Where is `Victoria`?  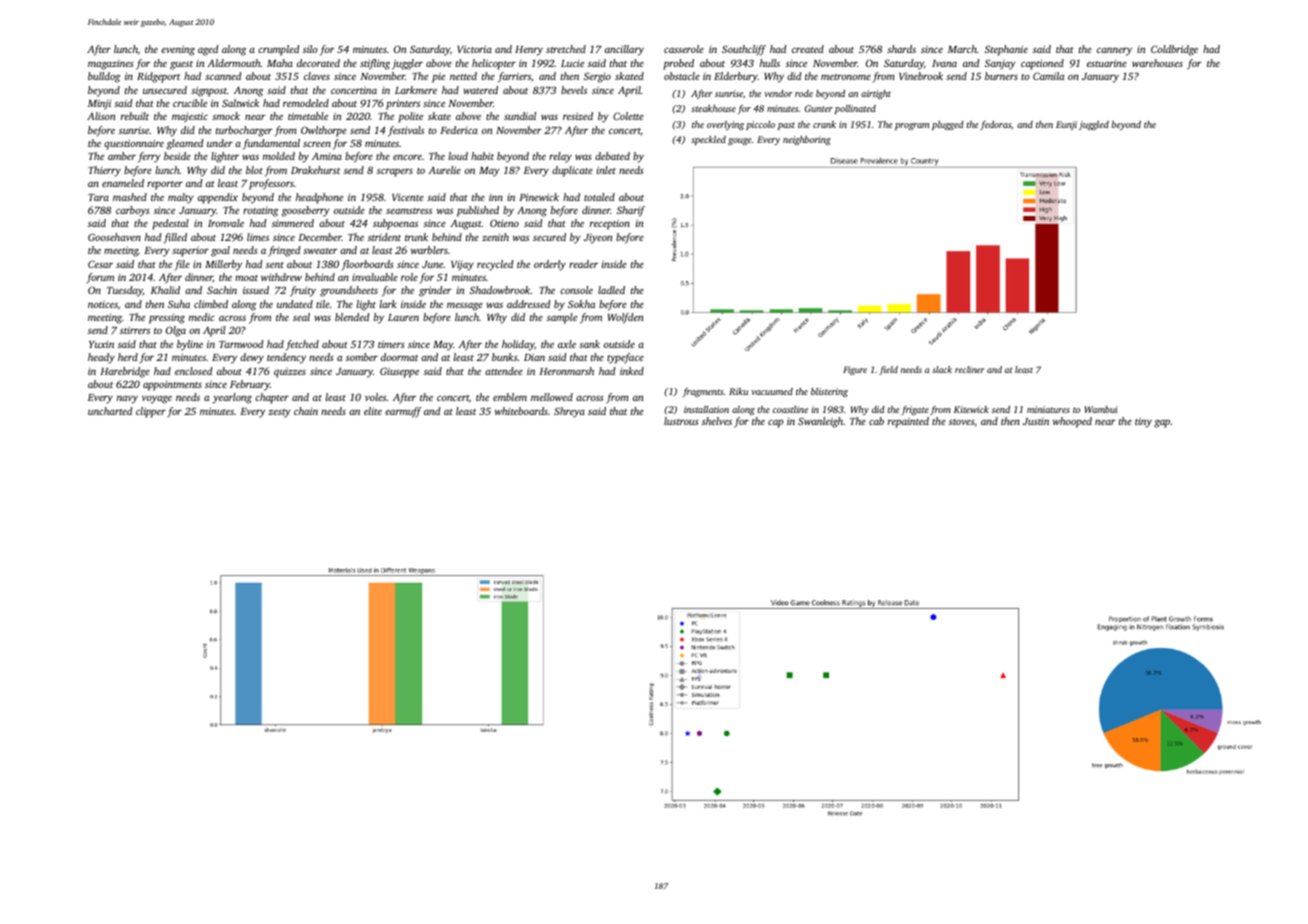 Victoria is located at coordinates (474, 49).
